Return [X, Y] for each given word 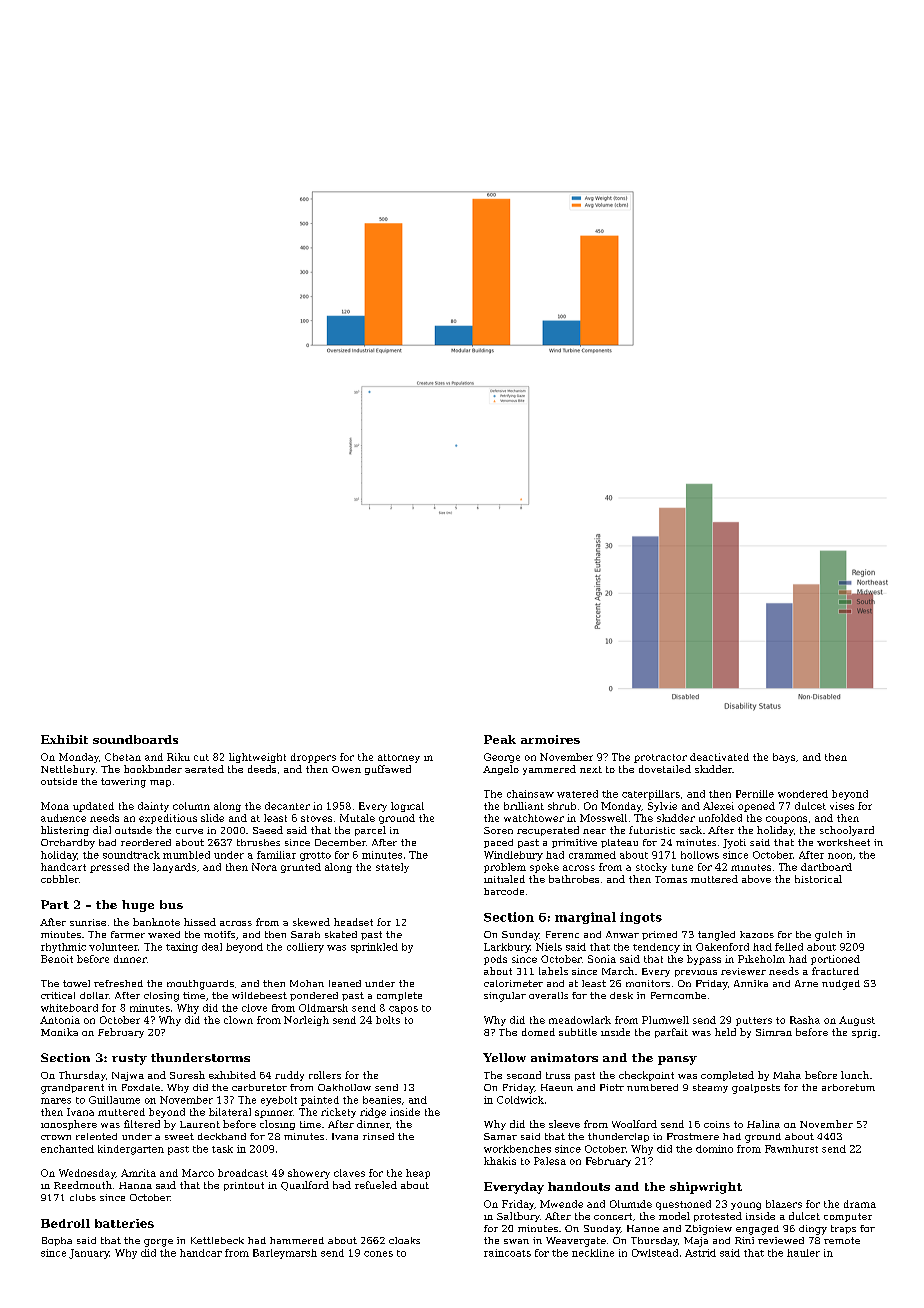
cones [378, 1254]
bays [784, 758]
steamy [710, 1088]
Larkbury [507, 948]
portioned [835, 960]
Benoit [57, 959]
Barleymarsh [285, 1254]
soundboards [135, 739]
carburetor [259, 1087]
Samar [500, 1136]
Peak [500, 739]
